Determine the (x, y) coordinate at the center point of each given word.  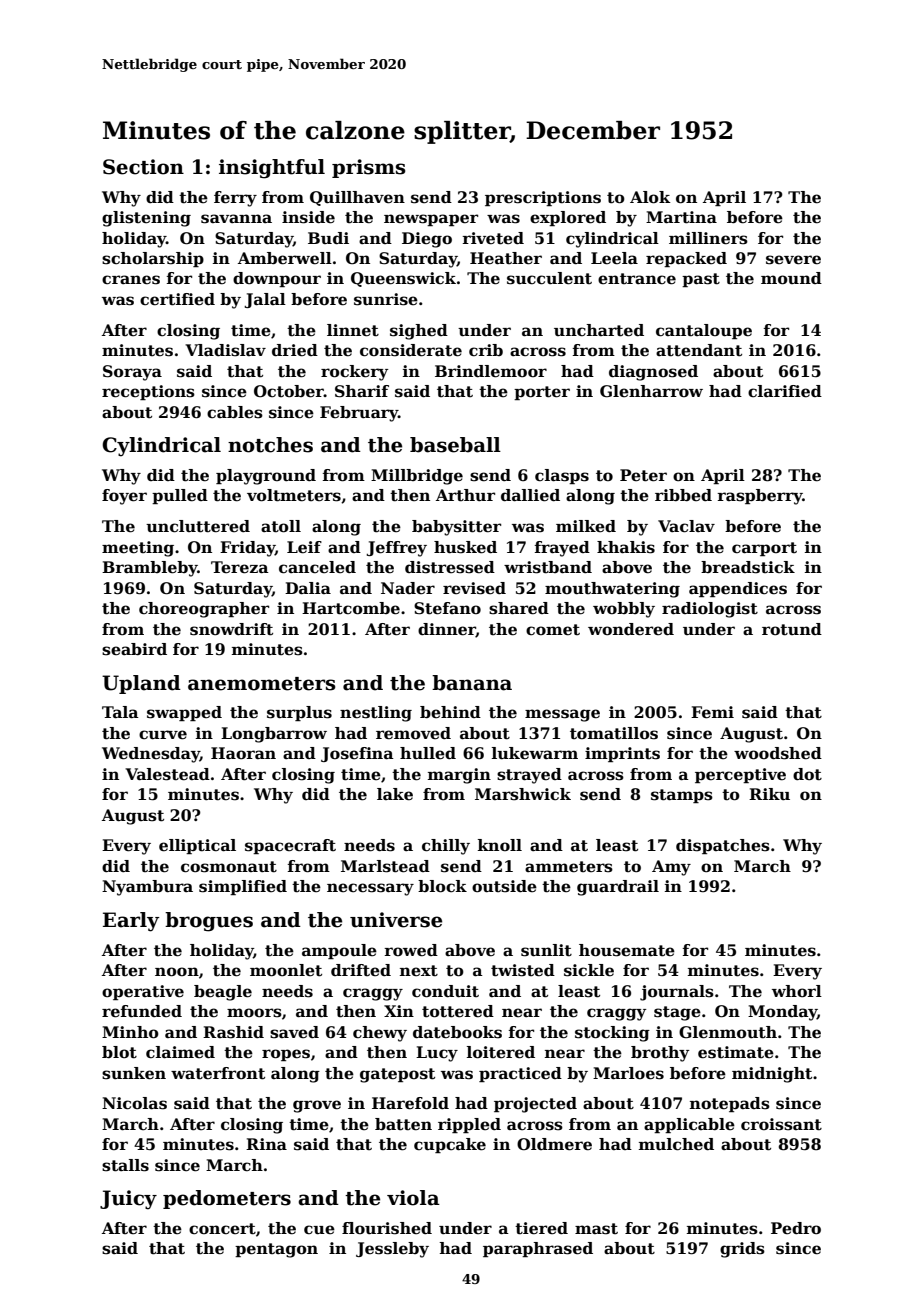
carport (764, 549)
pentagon (276, 1250)
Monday (782, 1013)
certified (177, 299)
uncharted (599, 330)
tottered (458, 1011)
